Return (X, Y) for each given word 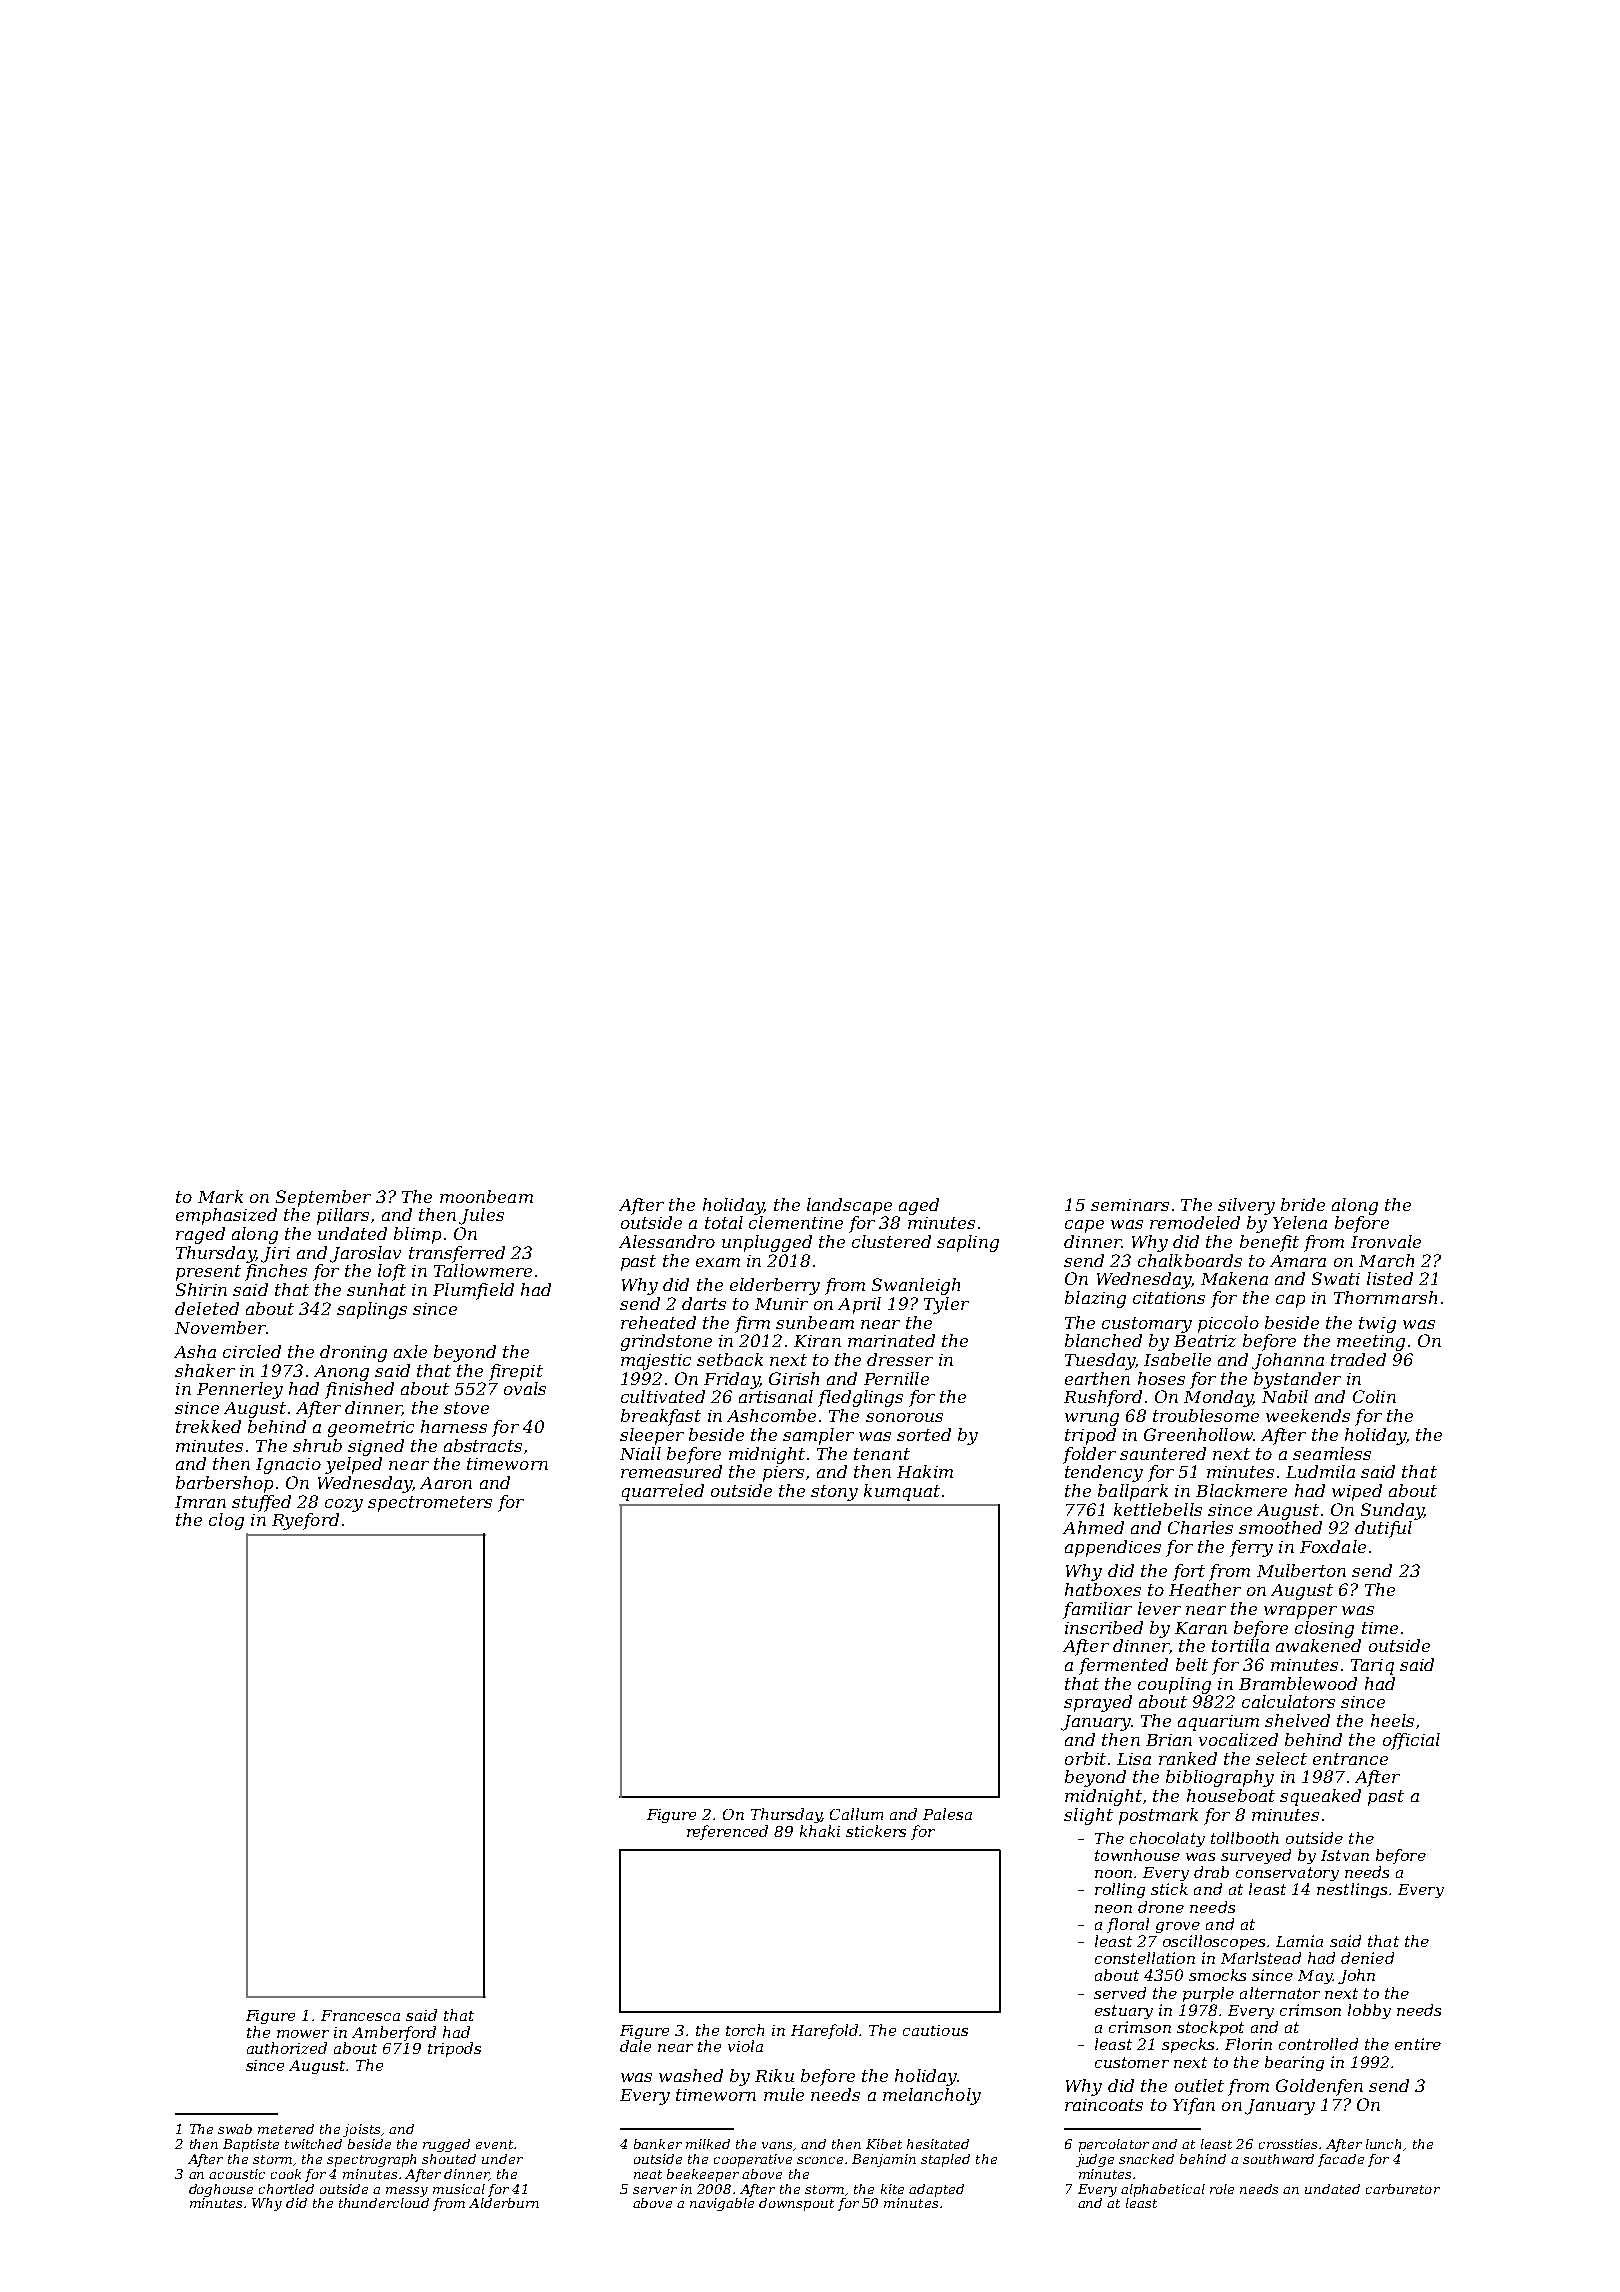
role (1222, 2189)
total (724, 1222)
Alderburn (504, 2203)
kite (892, 2189)
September (323, 1198)
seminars (1130, 1205)
